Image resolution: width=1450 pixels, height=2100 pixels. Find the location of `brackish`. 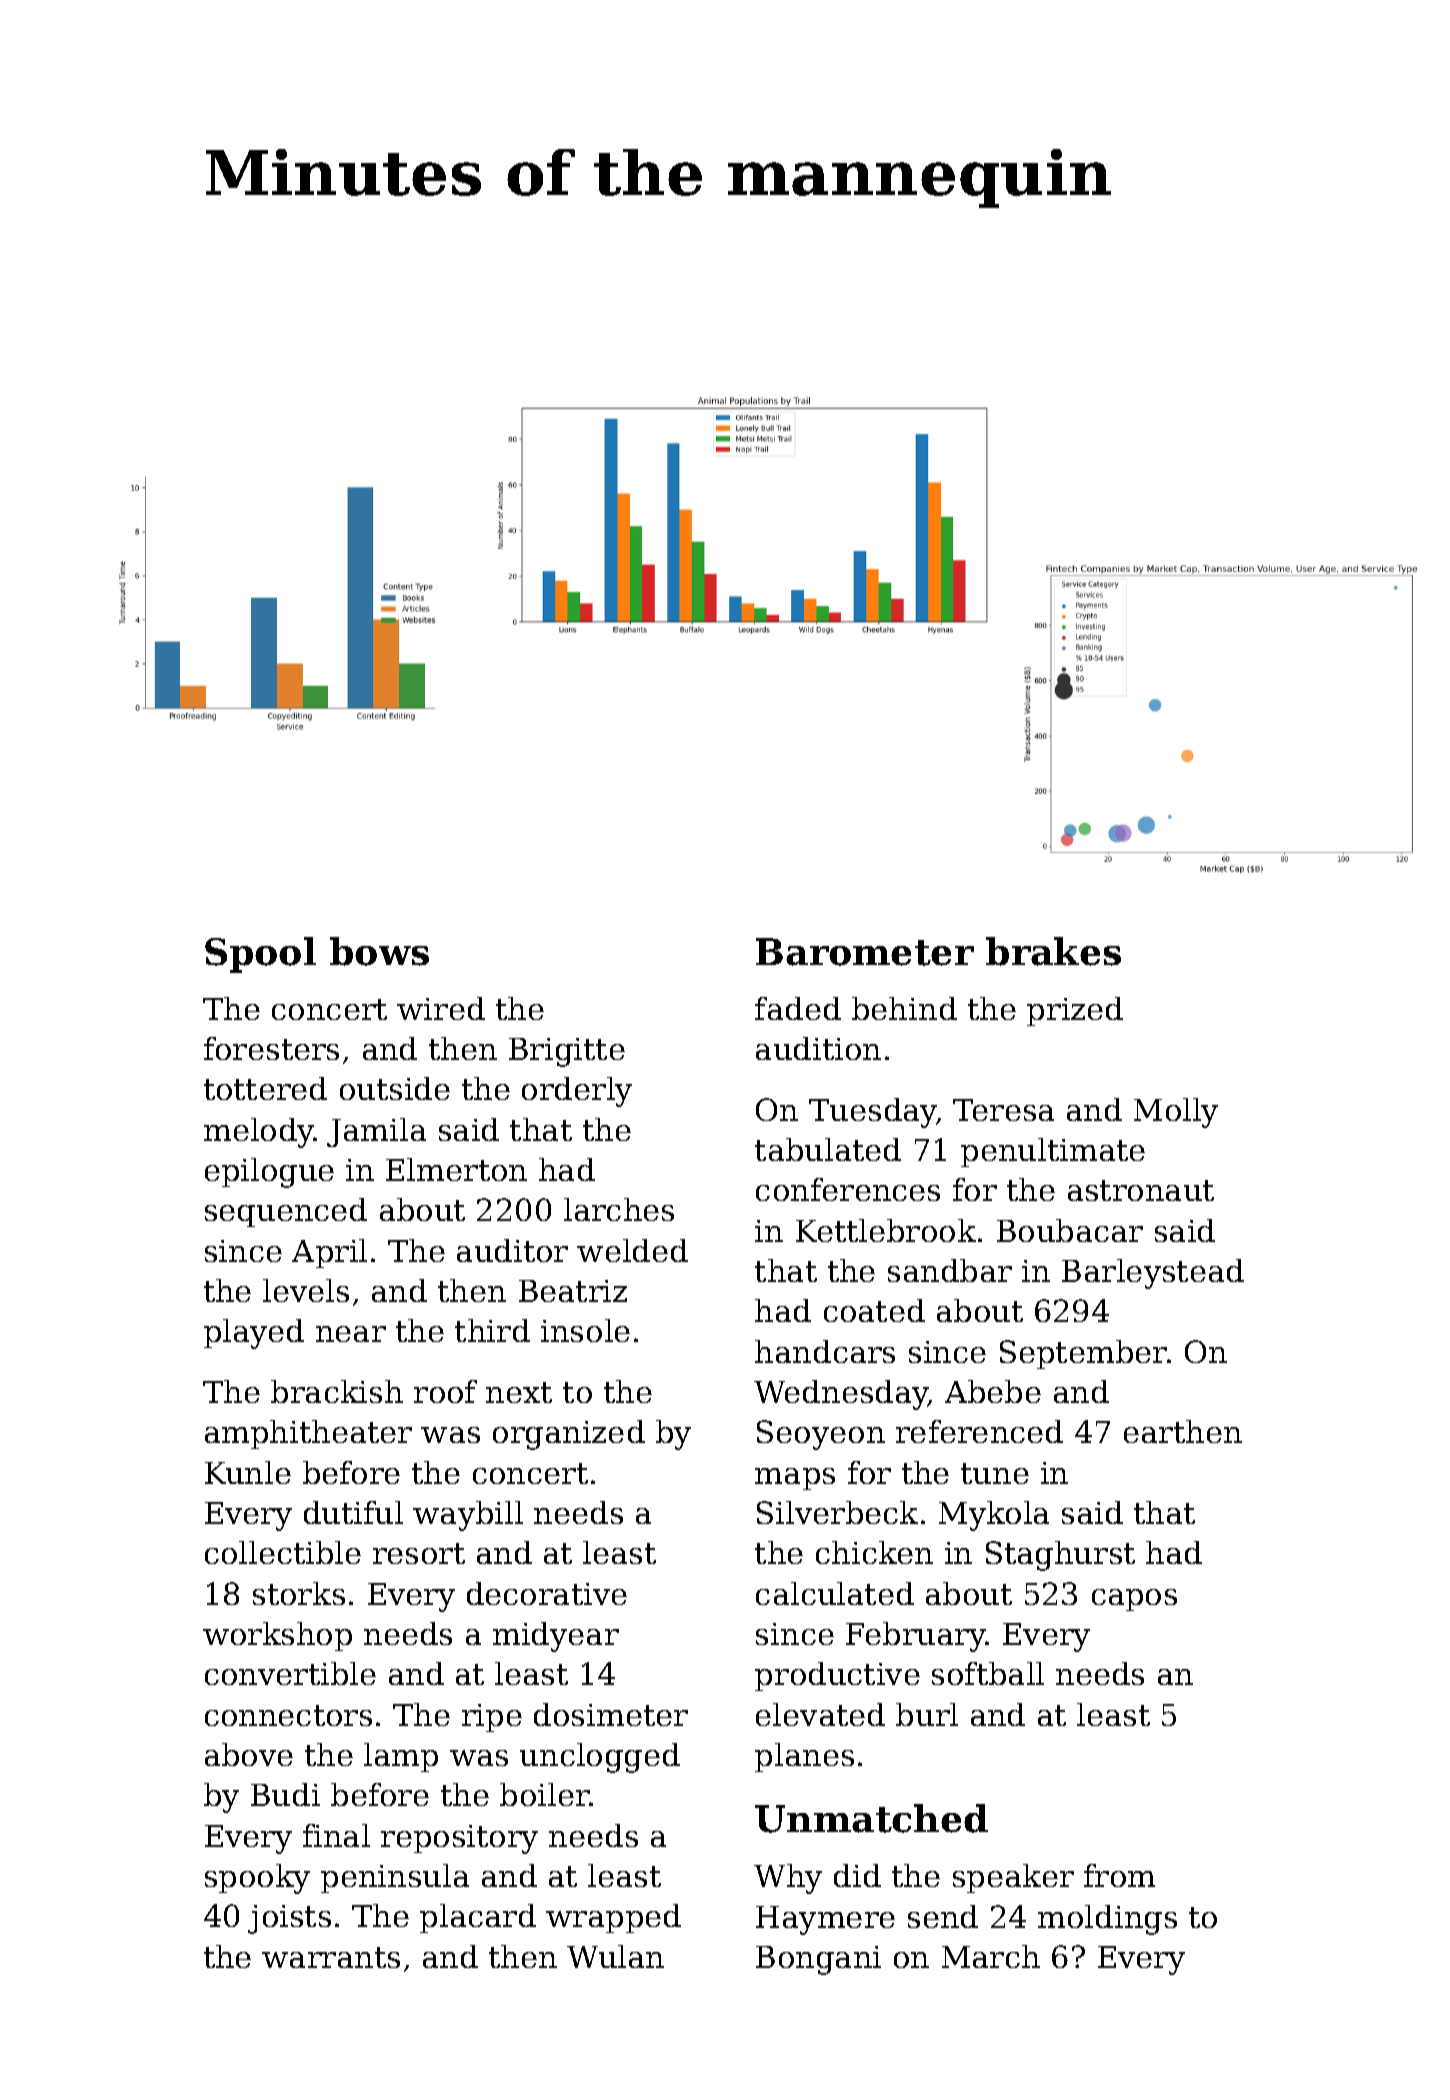

brackish is located at coordinates (337, 1391).
